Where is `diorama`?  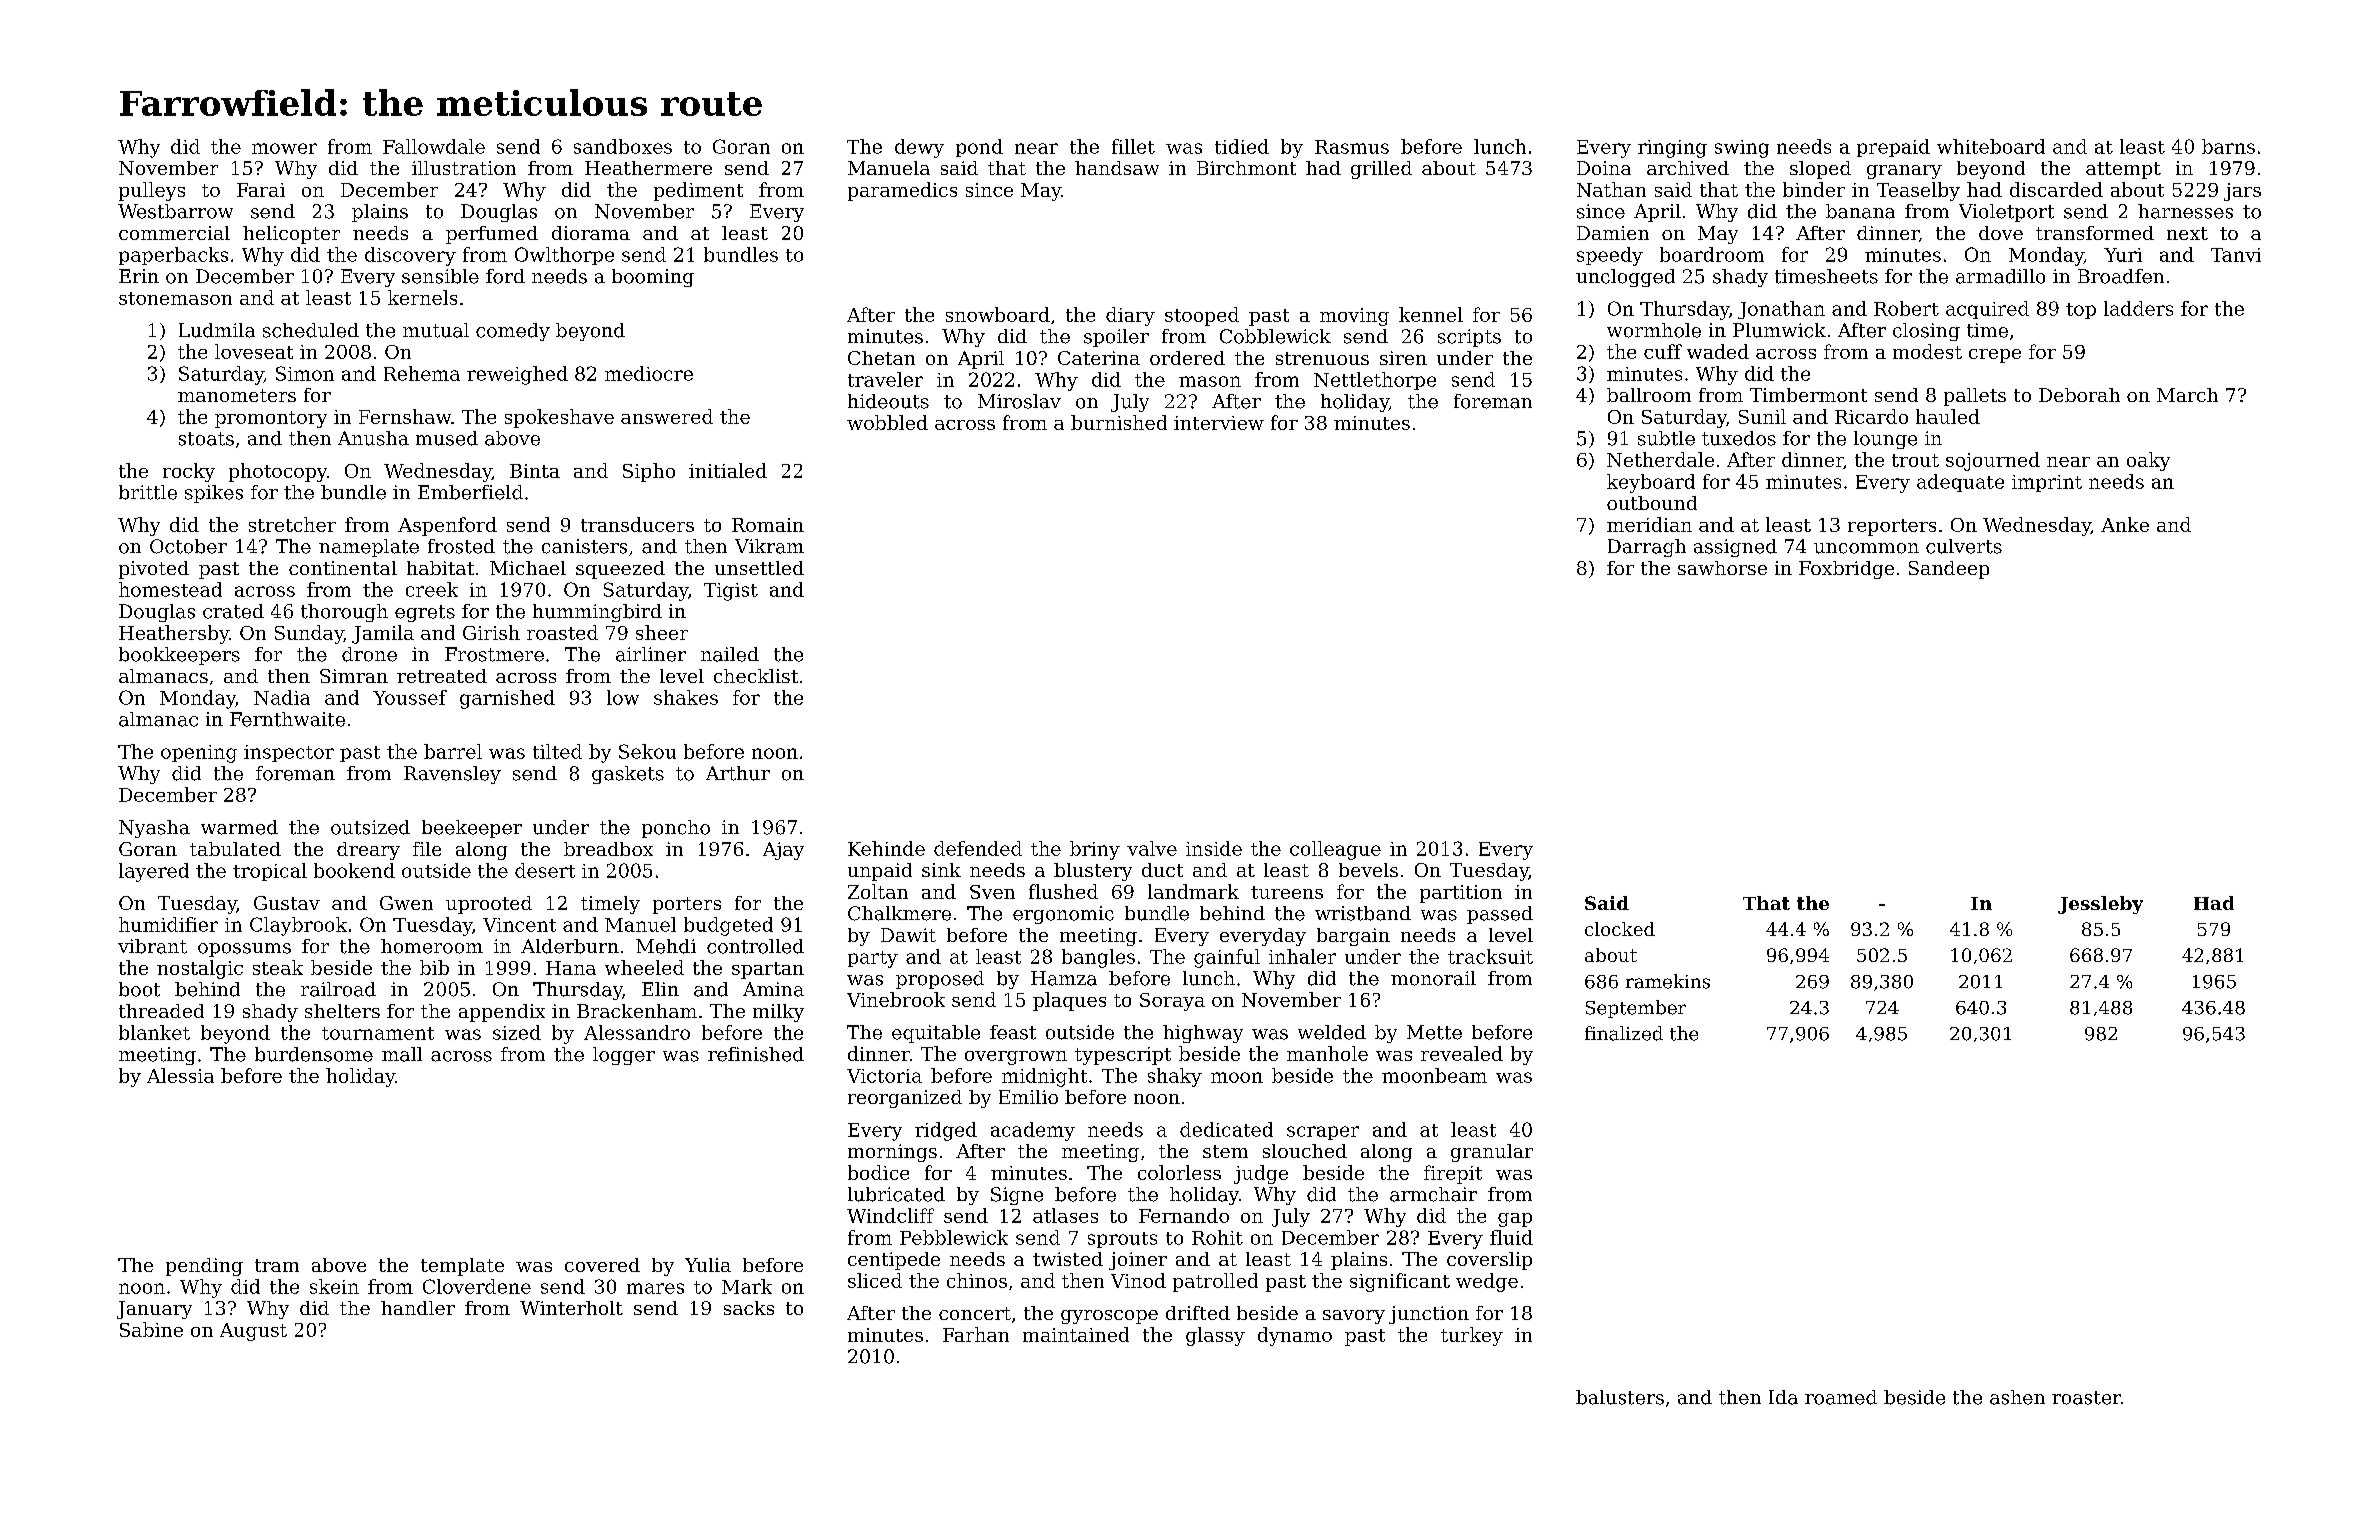 diorama is located at coordinates (591, 233).
